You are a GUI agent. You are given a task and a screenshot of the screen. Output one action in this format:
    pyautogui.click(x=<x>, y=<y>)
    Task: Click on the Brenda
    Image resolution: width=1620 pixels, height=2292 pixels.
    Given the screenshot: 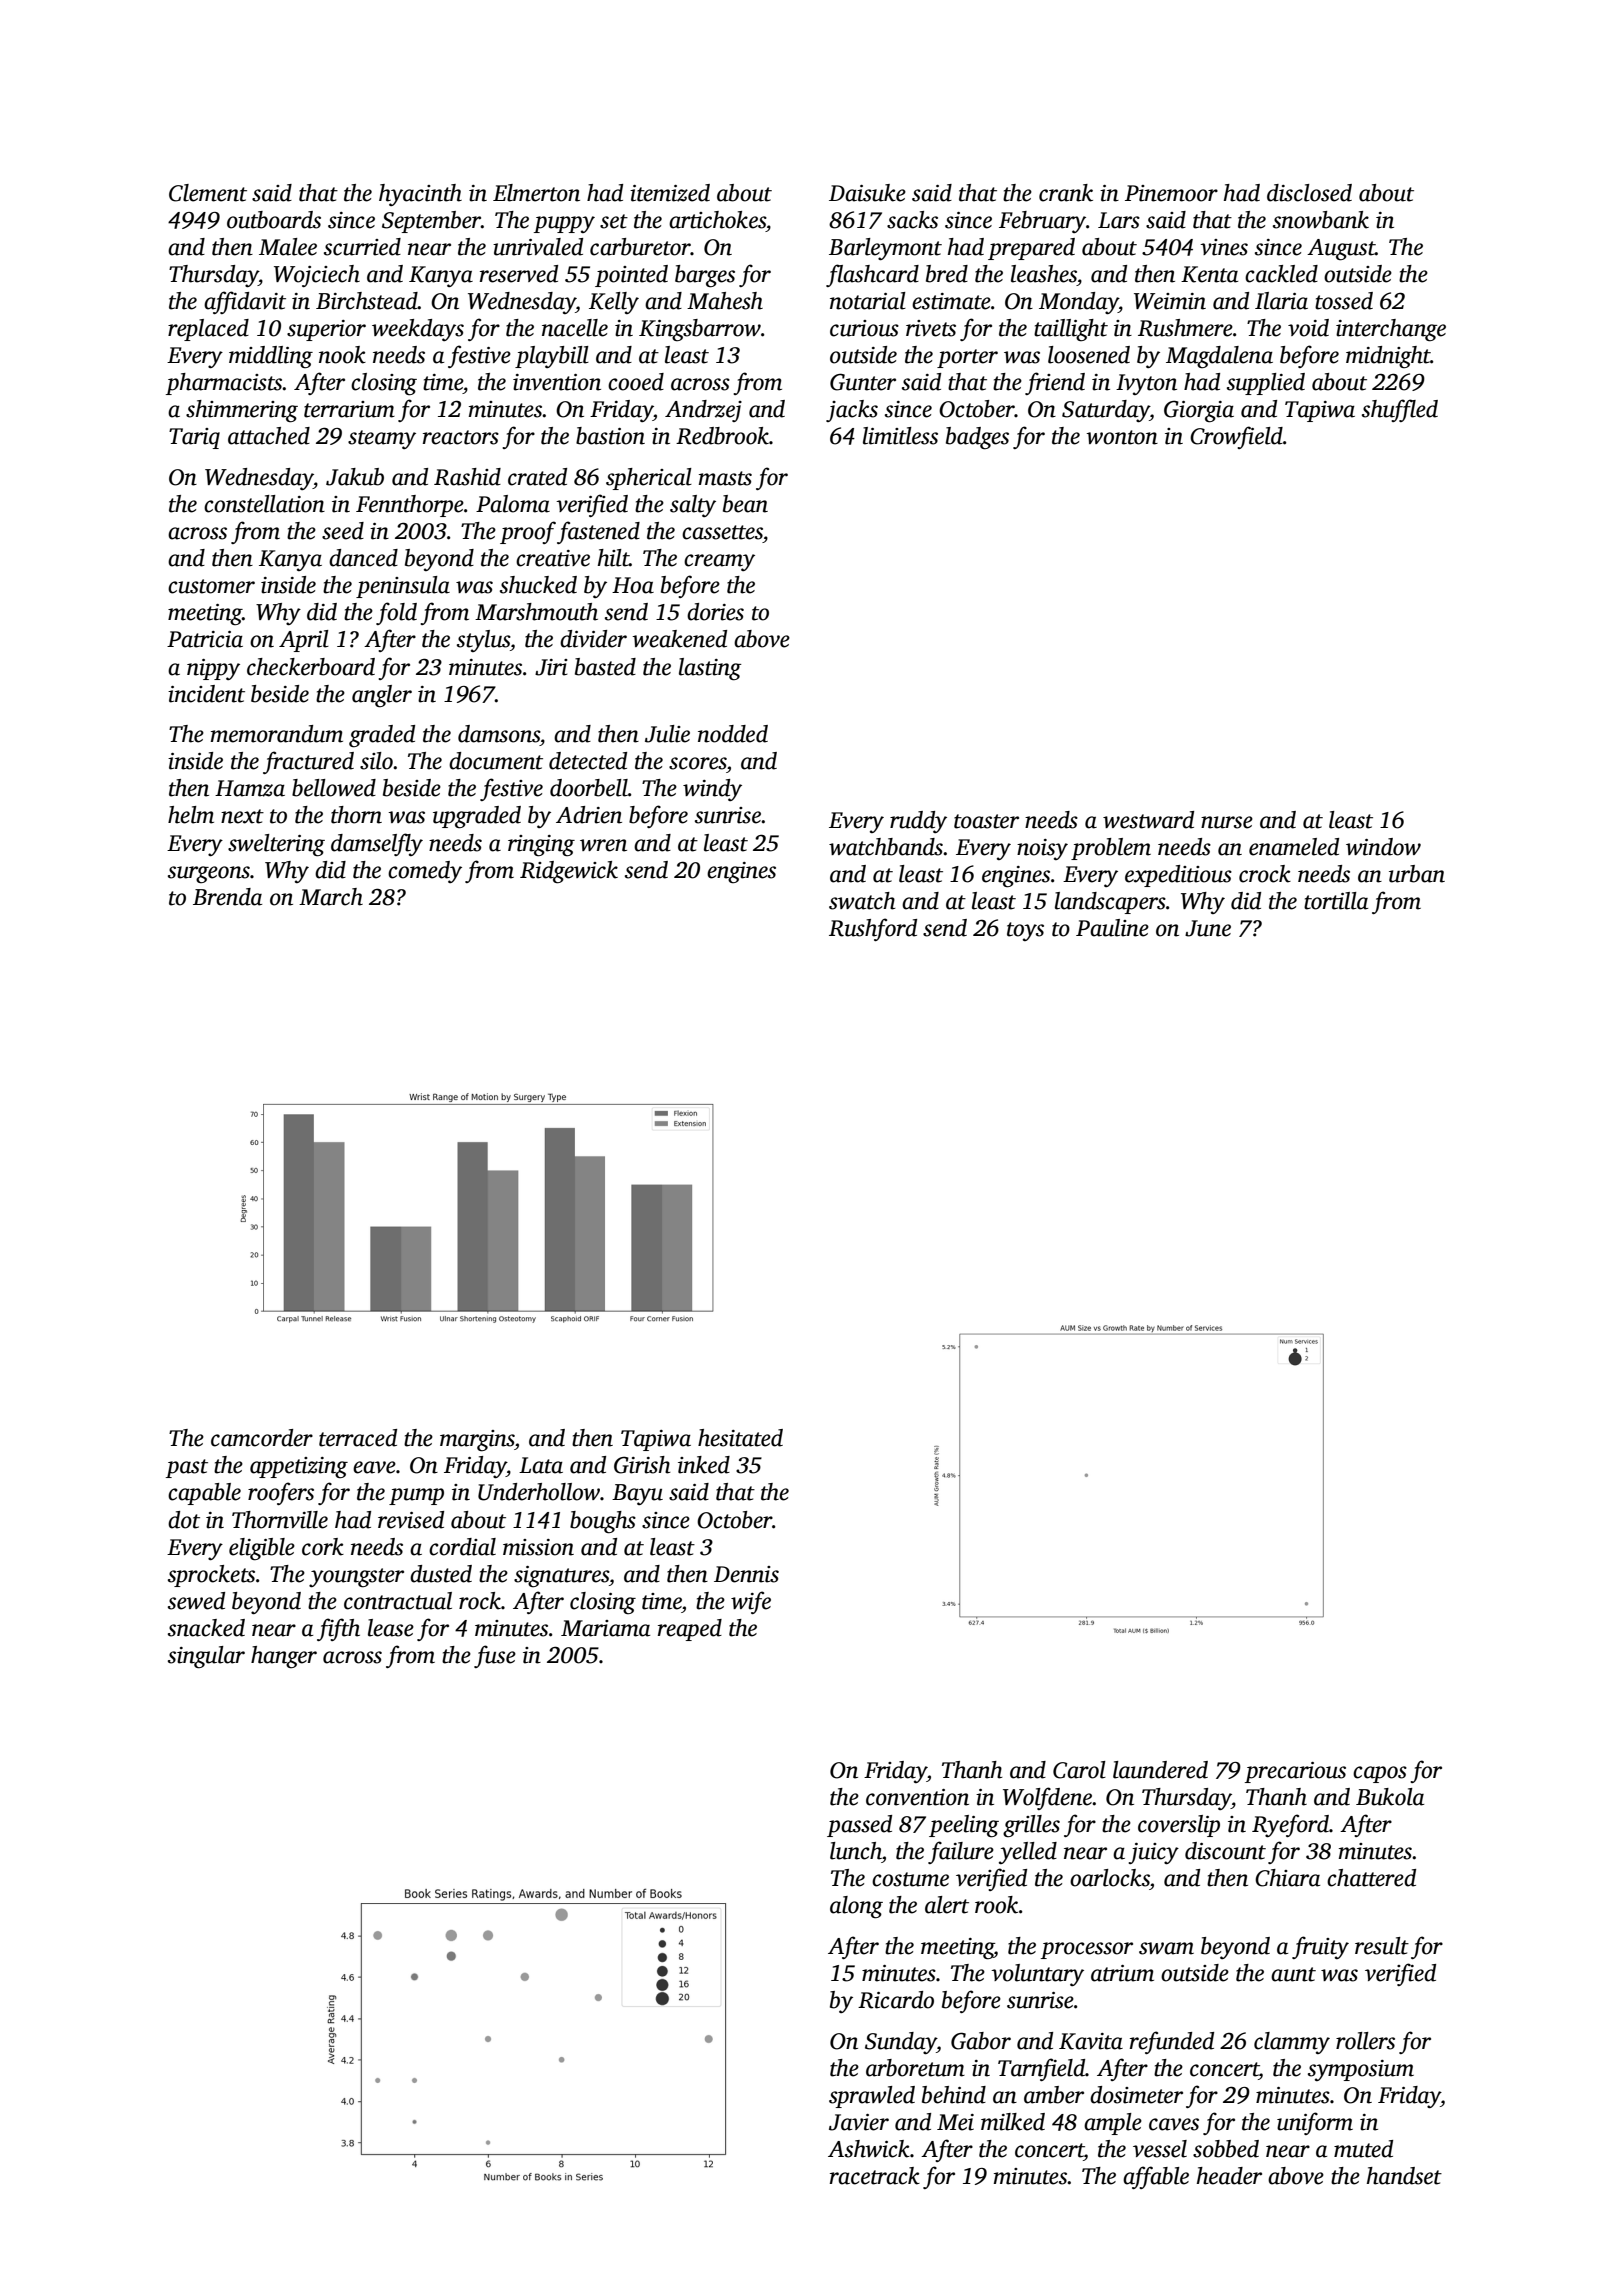 What is the action you would take?
    pyautogui.click(x=227, y=897)
